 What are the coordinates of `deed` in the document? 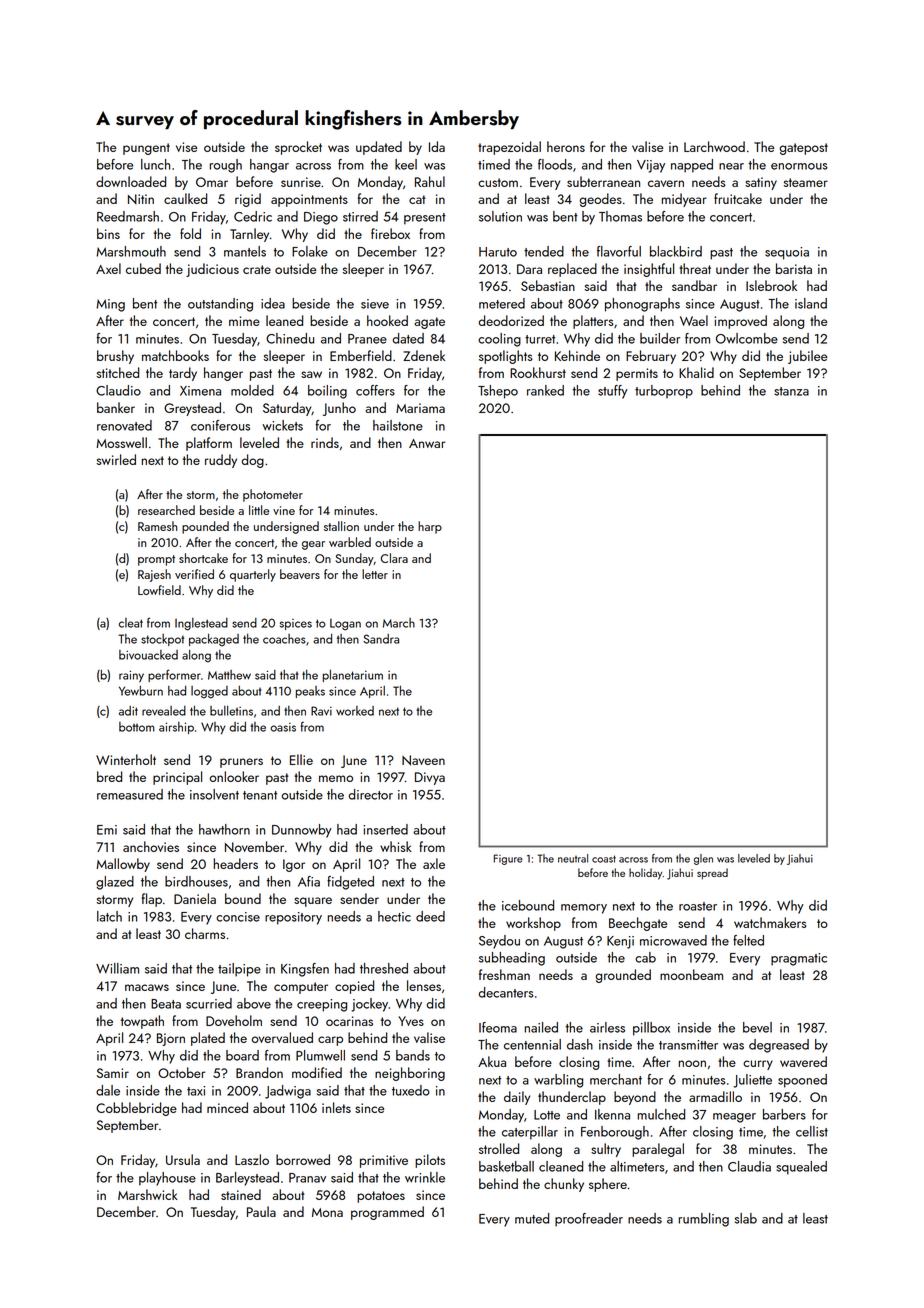 It's located at (430, 916).
